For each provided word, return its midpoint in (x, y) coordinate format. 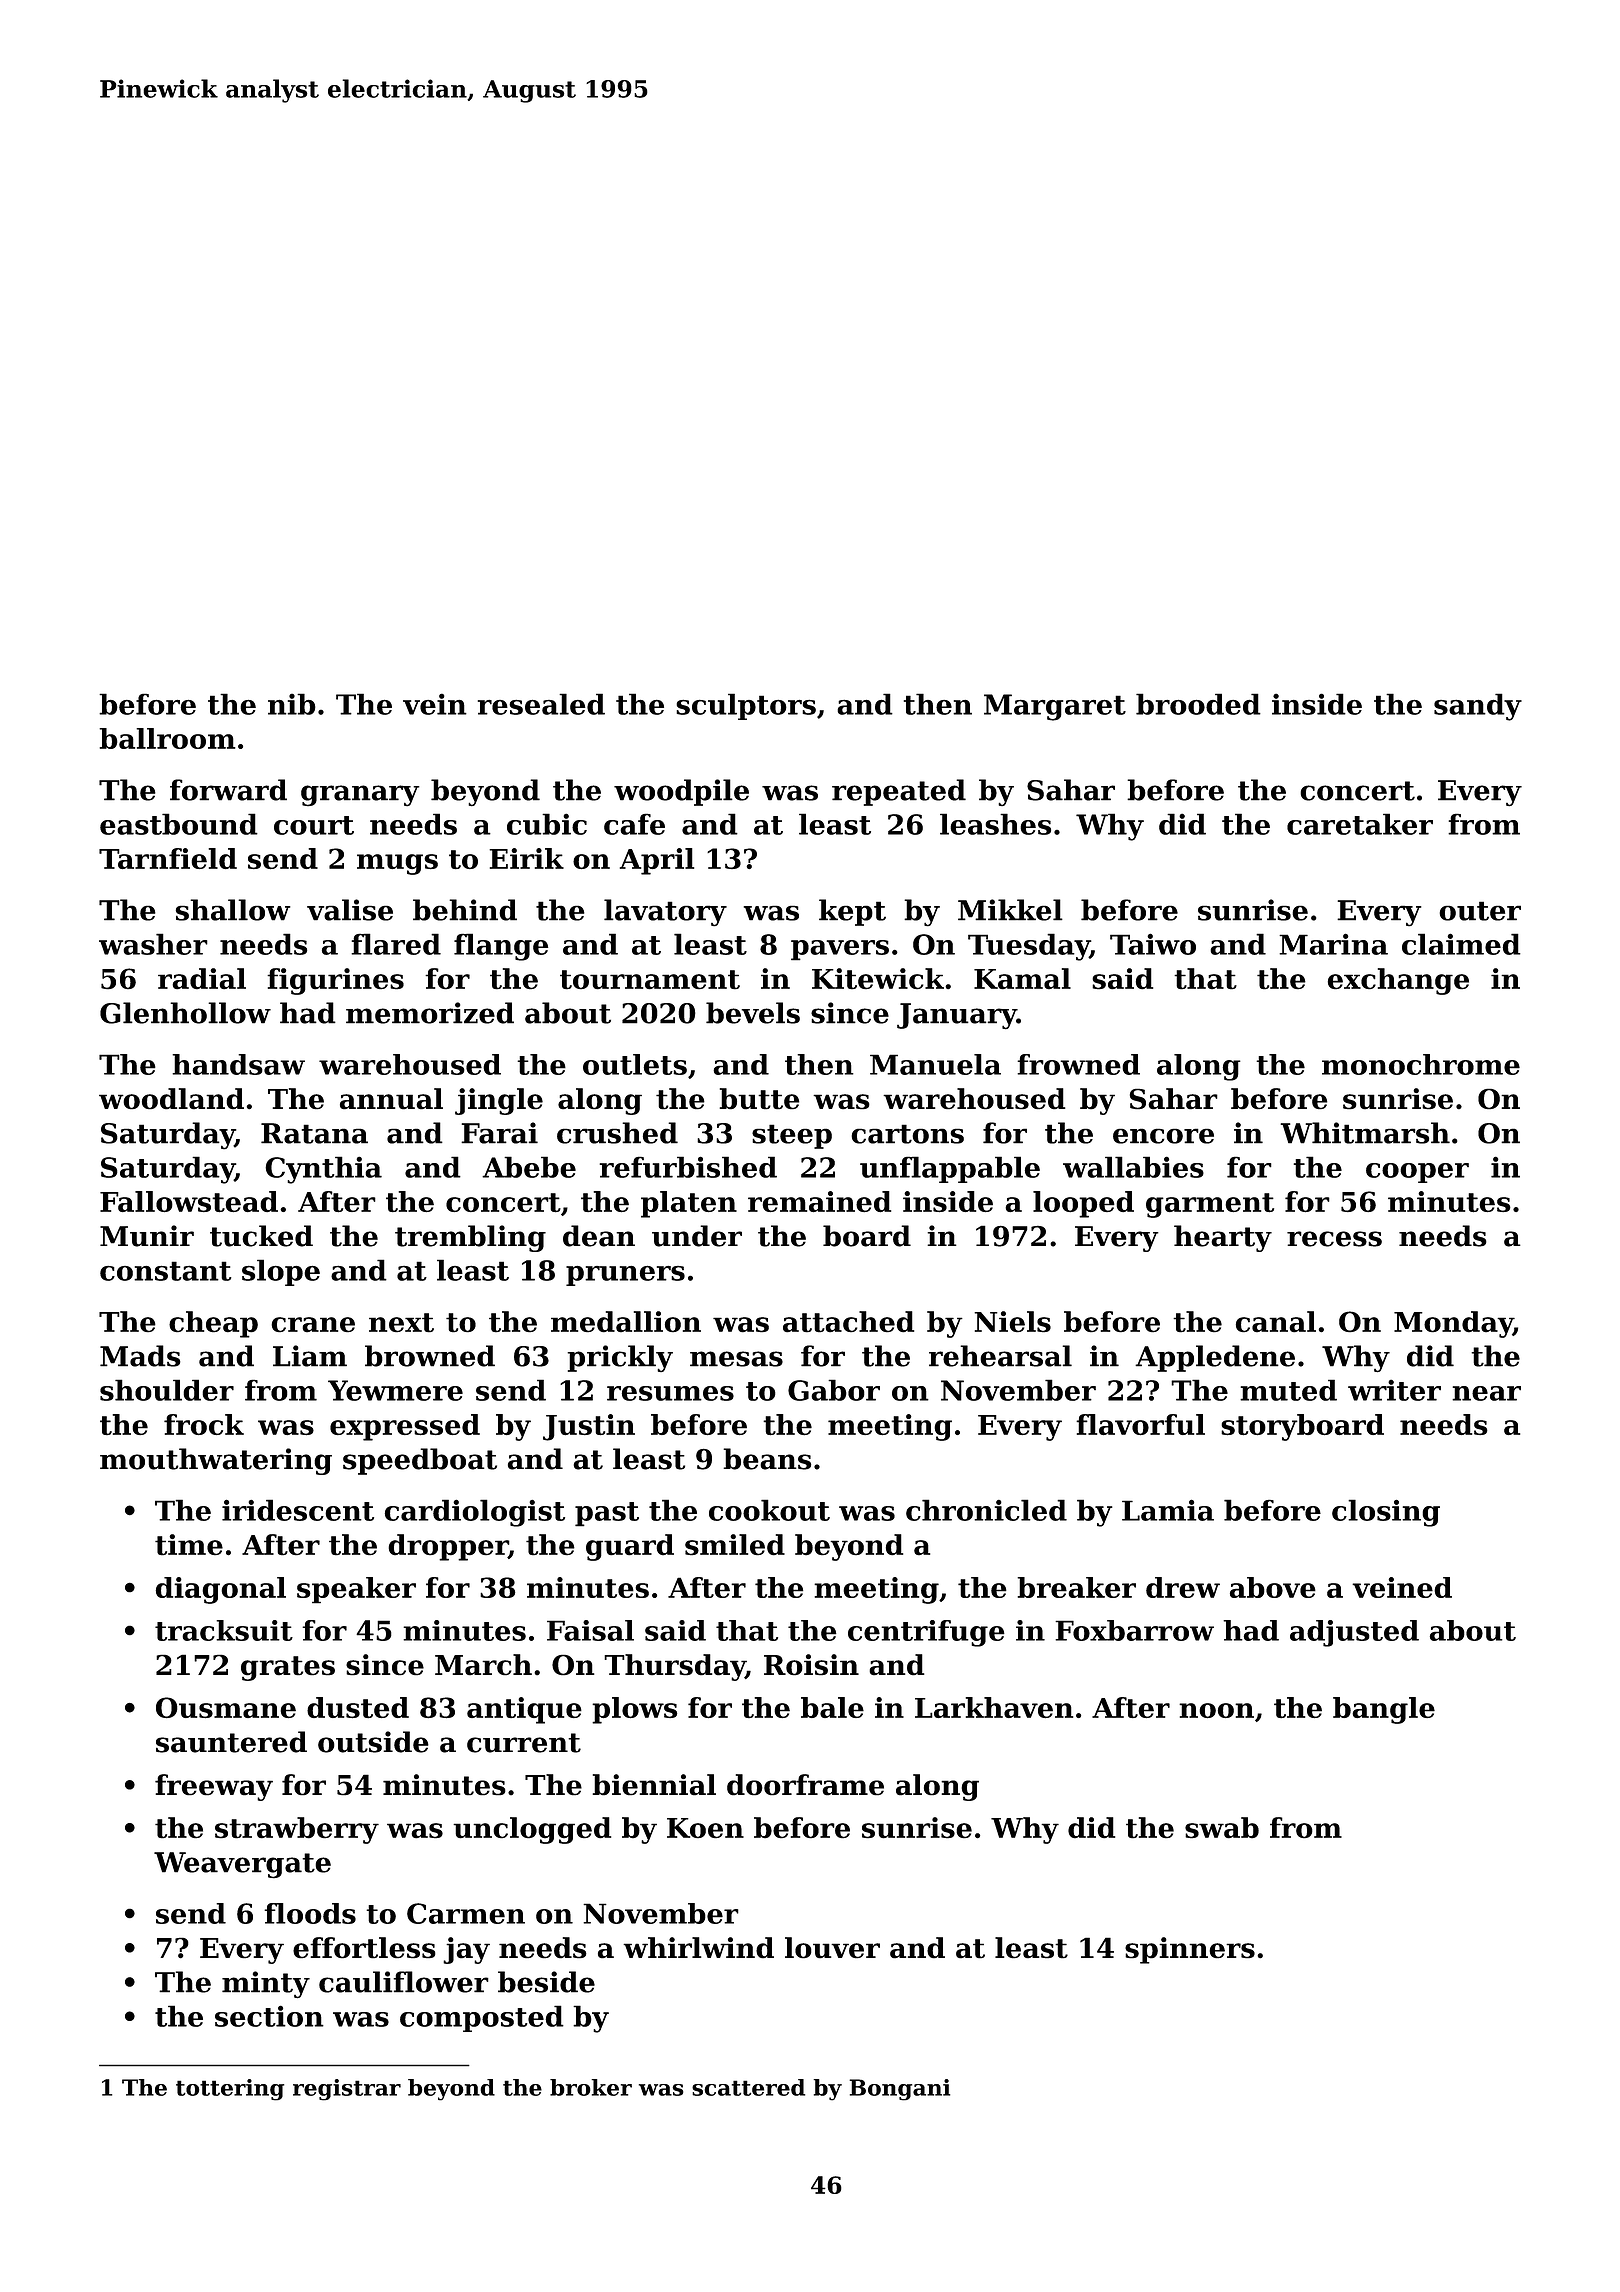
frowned (1078, 1064)
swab (1222, 1828)
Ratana (314, 1133)
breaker (1076, 1587)
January (957, 1016)
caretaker (1360, 824)
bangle (1384, 1710)
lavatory (665, 912)
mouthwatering (216, 1461)
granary (360, 795)
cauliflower (404, 1982)
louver (832, 1948)
